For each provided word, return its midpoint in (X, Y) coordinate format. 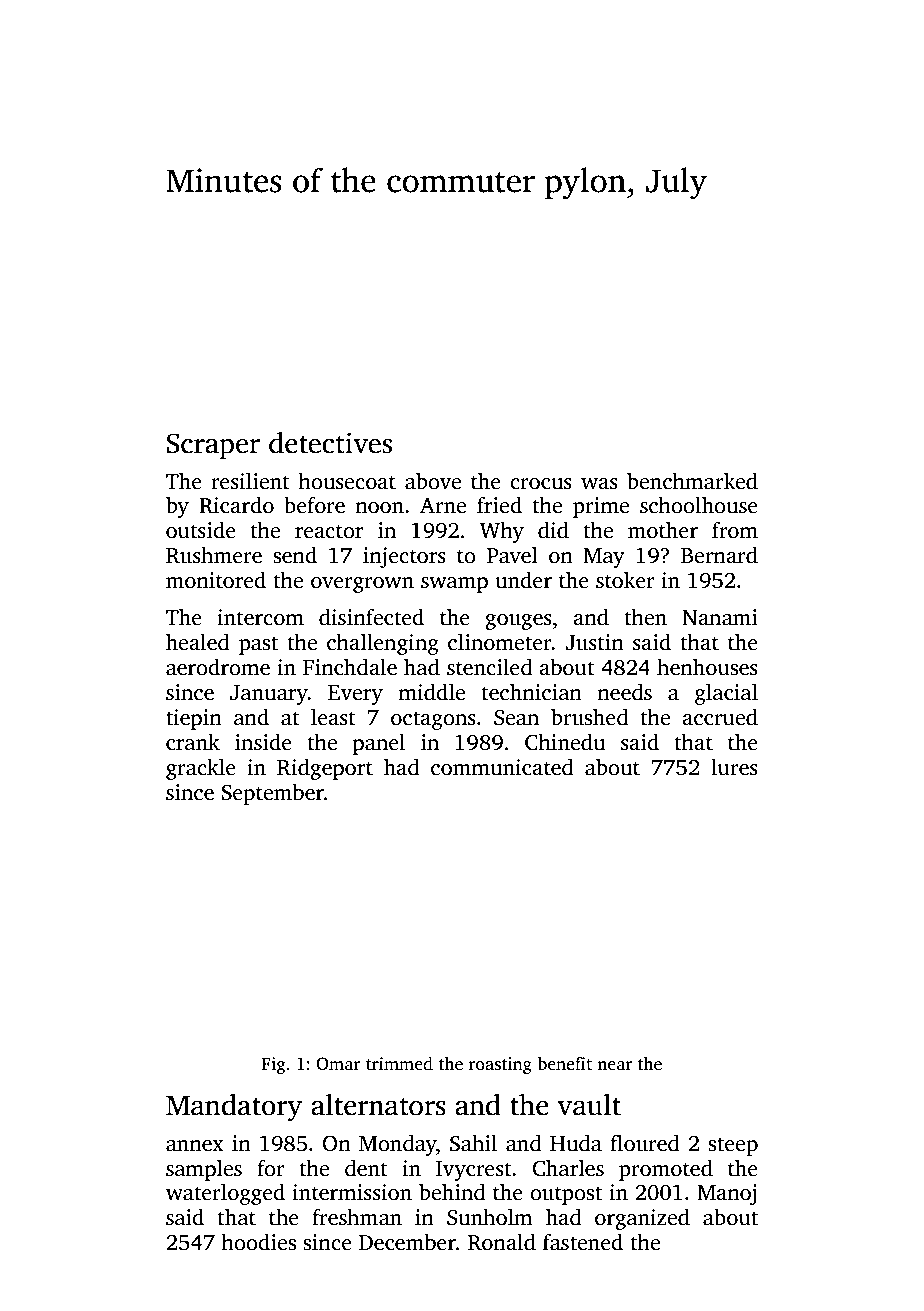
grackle (201, 769)
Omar (338, 1064)
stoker (625, 580)
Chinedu (565, 742)
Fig (273, 1065)
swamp (454, 585)
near (614, 1066)
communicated (502, 767)
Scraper (213, 446)
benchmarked (692, 481)
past (258, 645)
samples (204, 1170)
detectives (330, 443)
